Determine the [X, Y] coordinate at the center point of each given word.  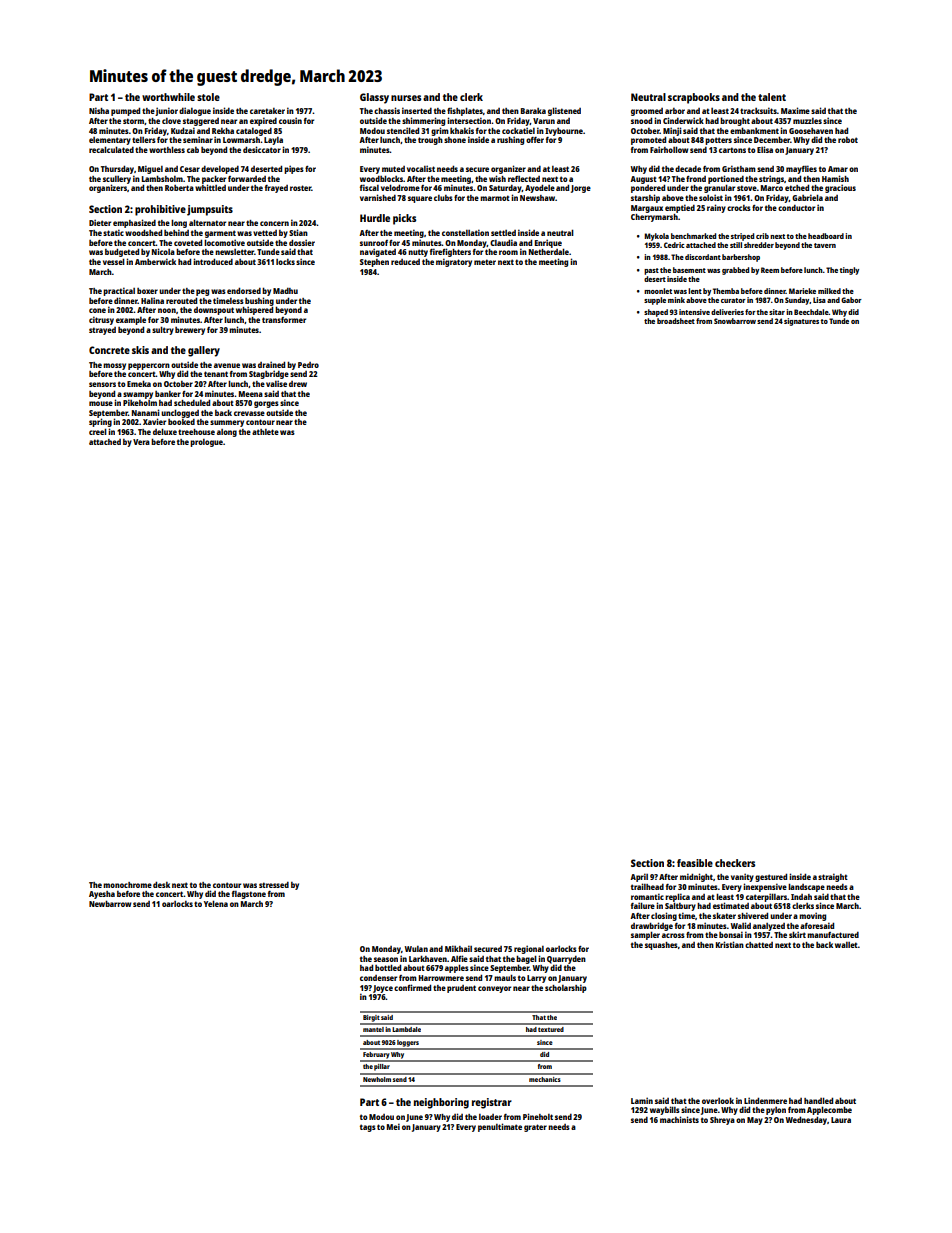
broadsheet [676, 321]
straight [833, 877]
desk [161, 884]
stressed [274, 885]
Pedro [308, 365]
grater [535, 1128]
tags [368, 1128]
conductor [796, 208]
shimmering [423, 121]
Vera [141, 442]
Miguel [150, 169]
